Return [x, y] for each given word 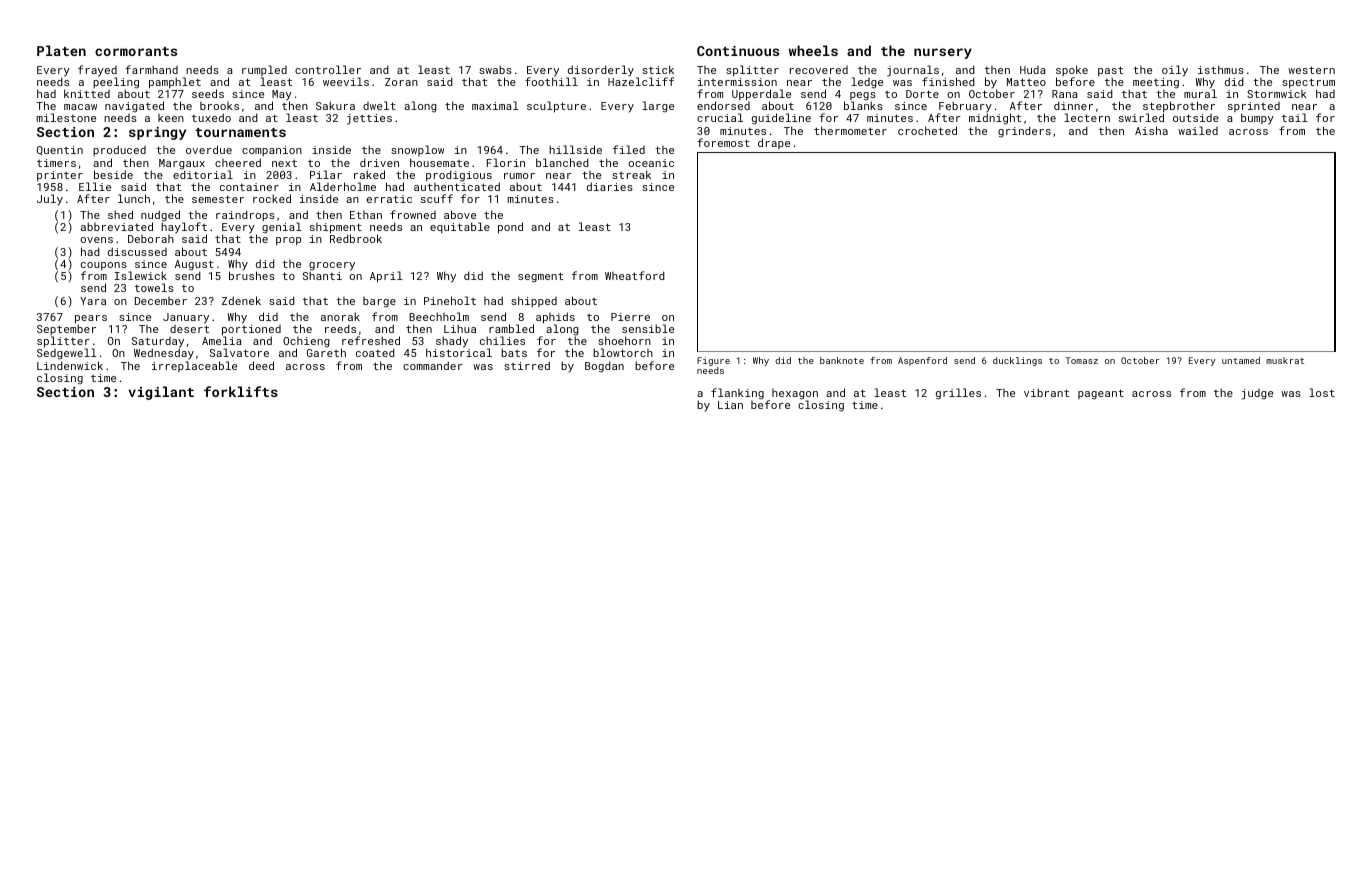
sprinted [1254, 108]
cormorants [136, 51]
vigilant [161, 393]
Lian [730, 405]
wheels [813, 50]
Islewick [140, 275]
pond [510, 228]
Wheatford [635, 275]
